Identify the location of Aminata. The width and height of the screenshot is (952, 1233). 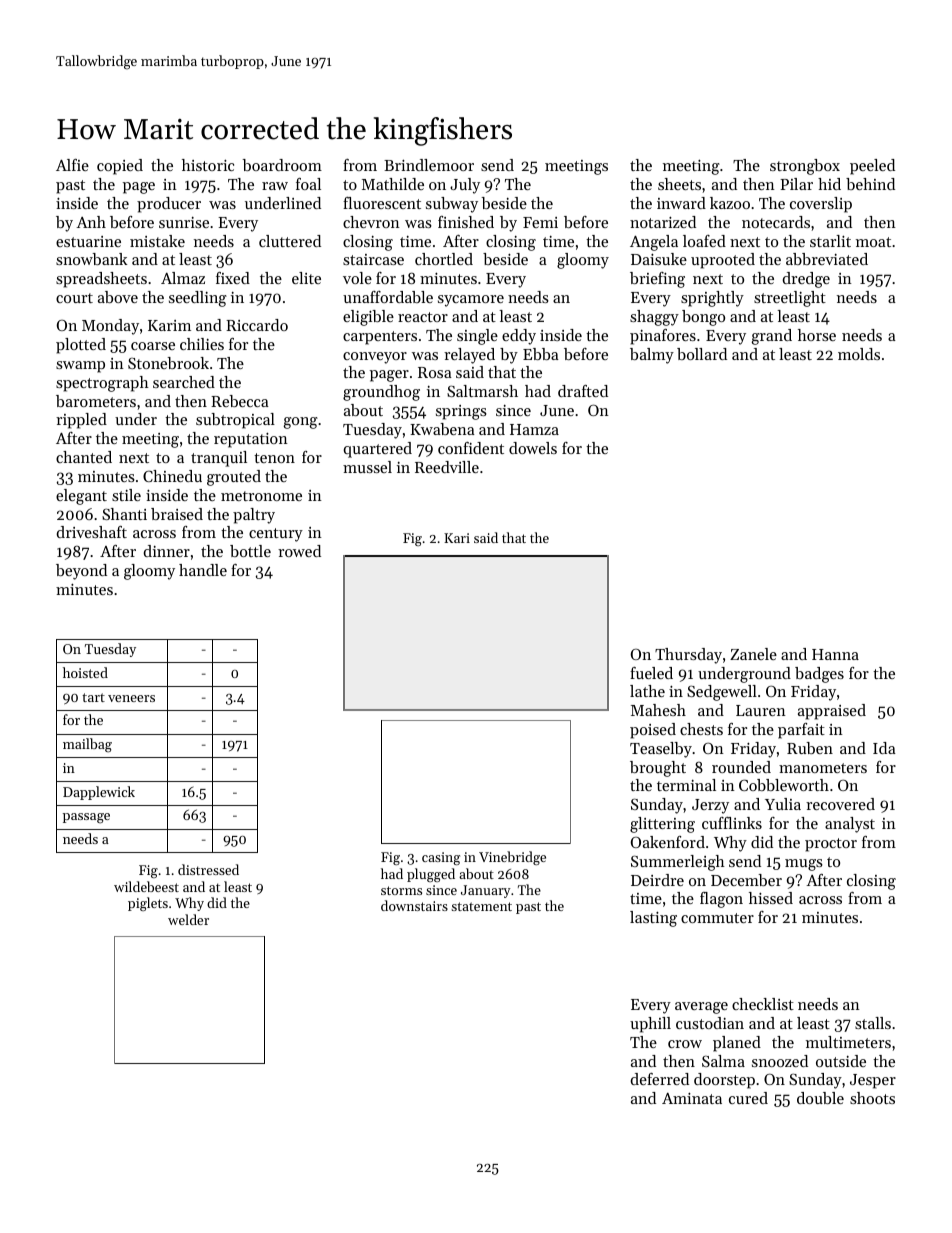
(692, 1098).
